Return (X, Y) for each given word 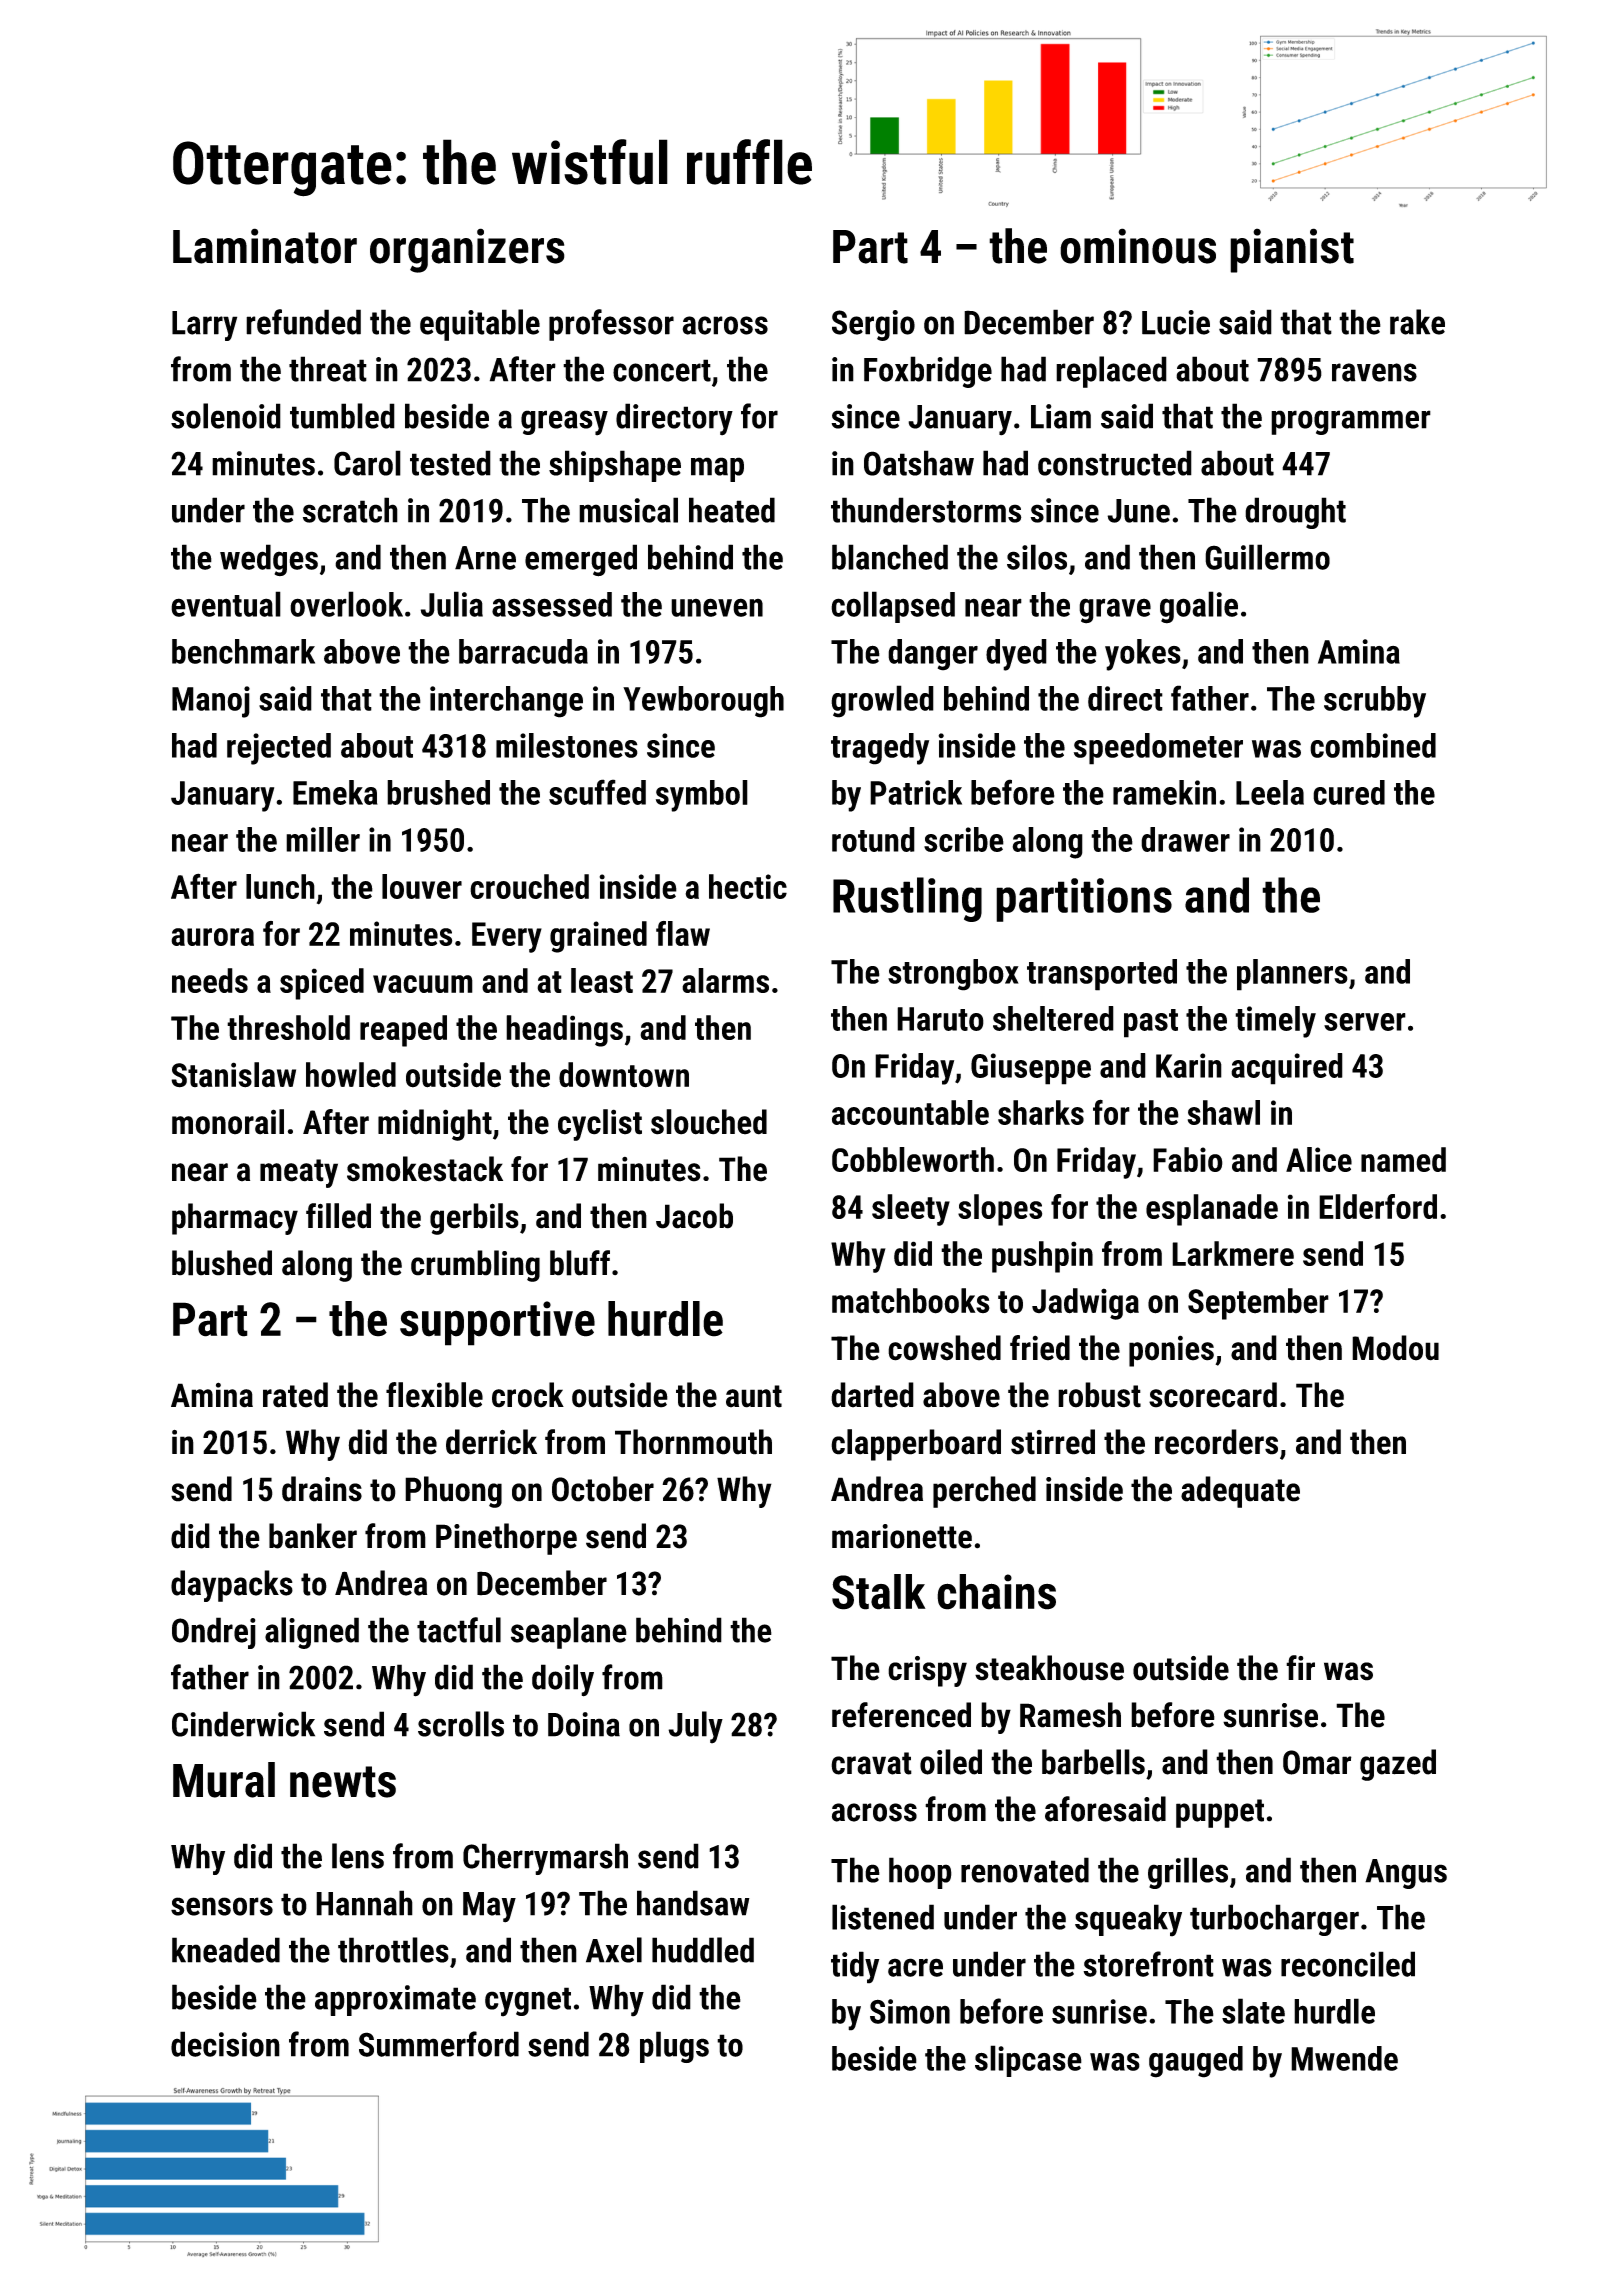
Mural (224, 1780)
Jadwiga (1085, 1304)
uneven (717, 607)
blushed (222, 1263)
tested (450, 463)
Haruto (940, 1019)
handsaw (693, 1903)
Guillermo (1267, 557)
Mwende (1344, 2058)
